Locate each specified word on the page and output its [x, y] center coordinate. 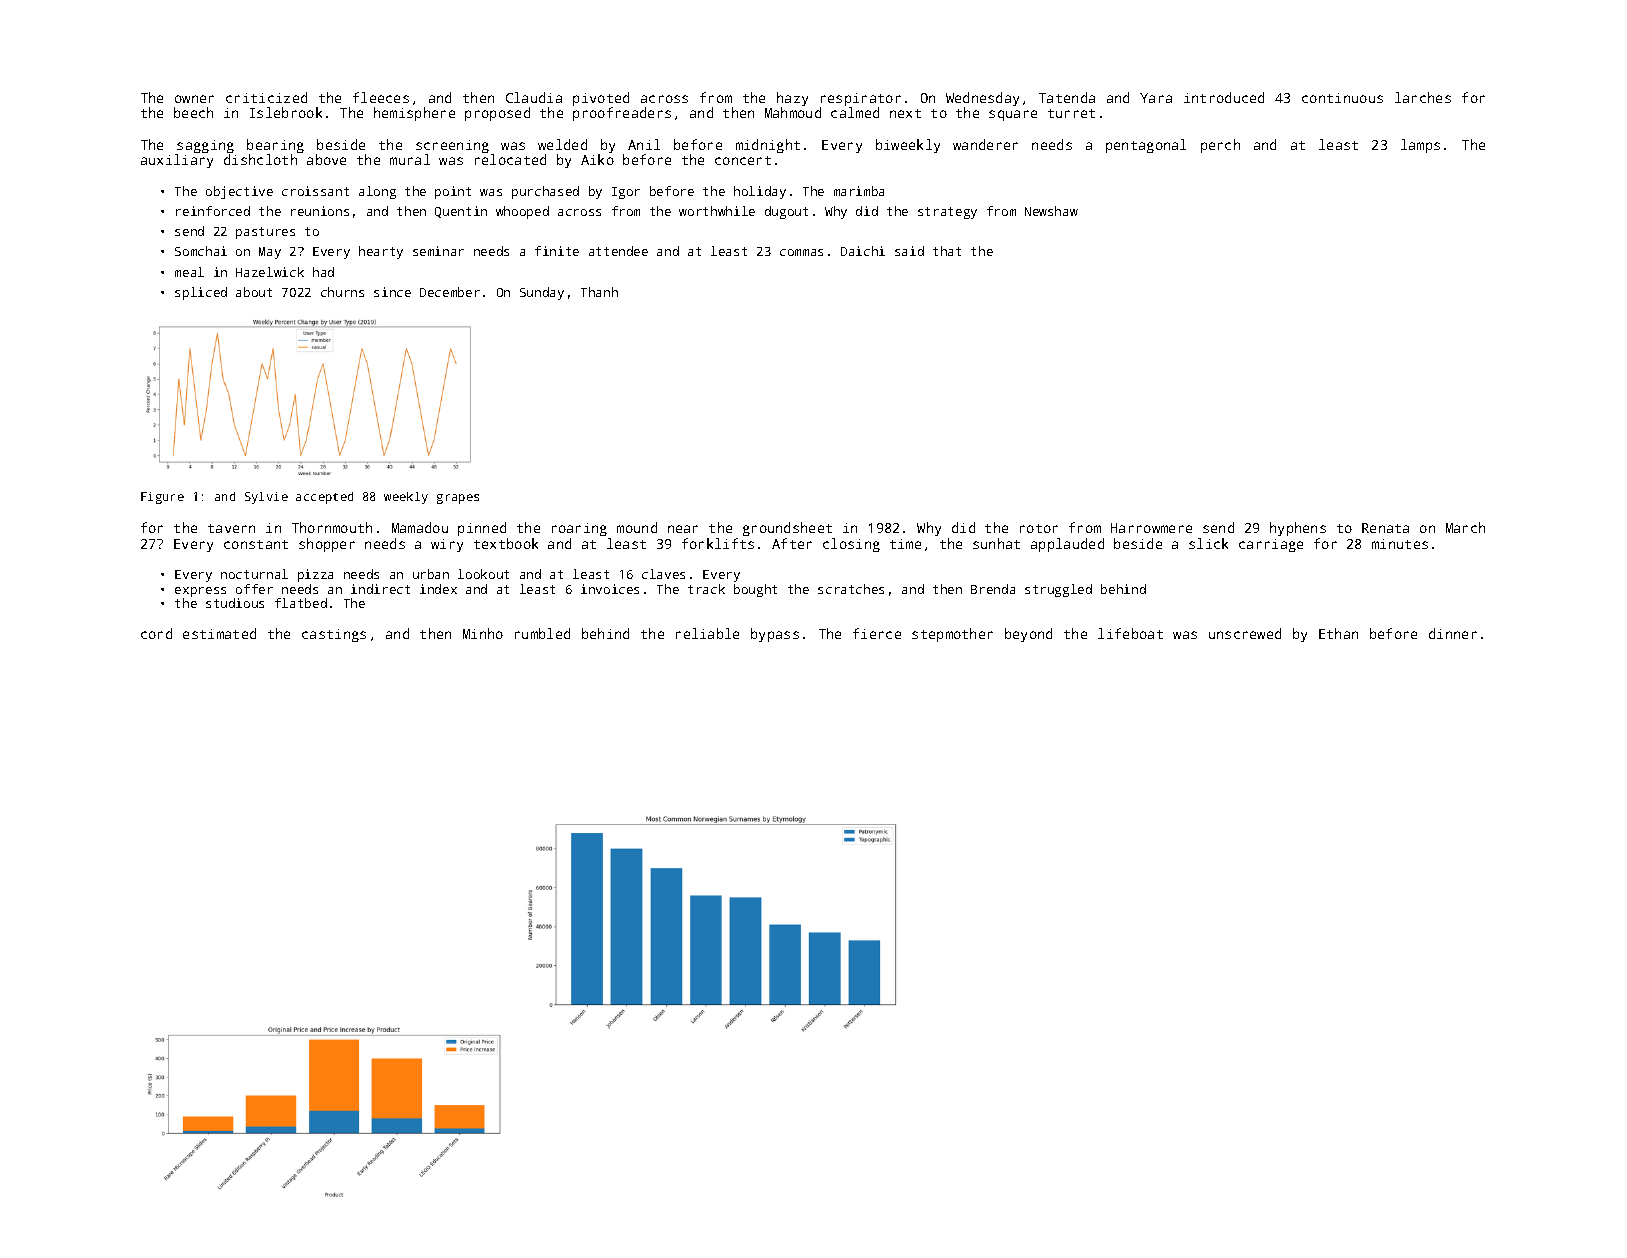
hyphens [1298, 529]
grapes [458, 499]
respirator [860, 100]
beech [193, 112]
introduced [1224, 97]
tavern [231, 528]
